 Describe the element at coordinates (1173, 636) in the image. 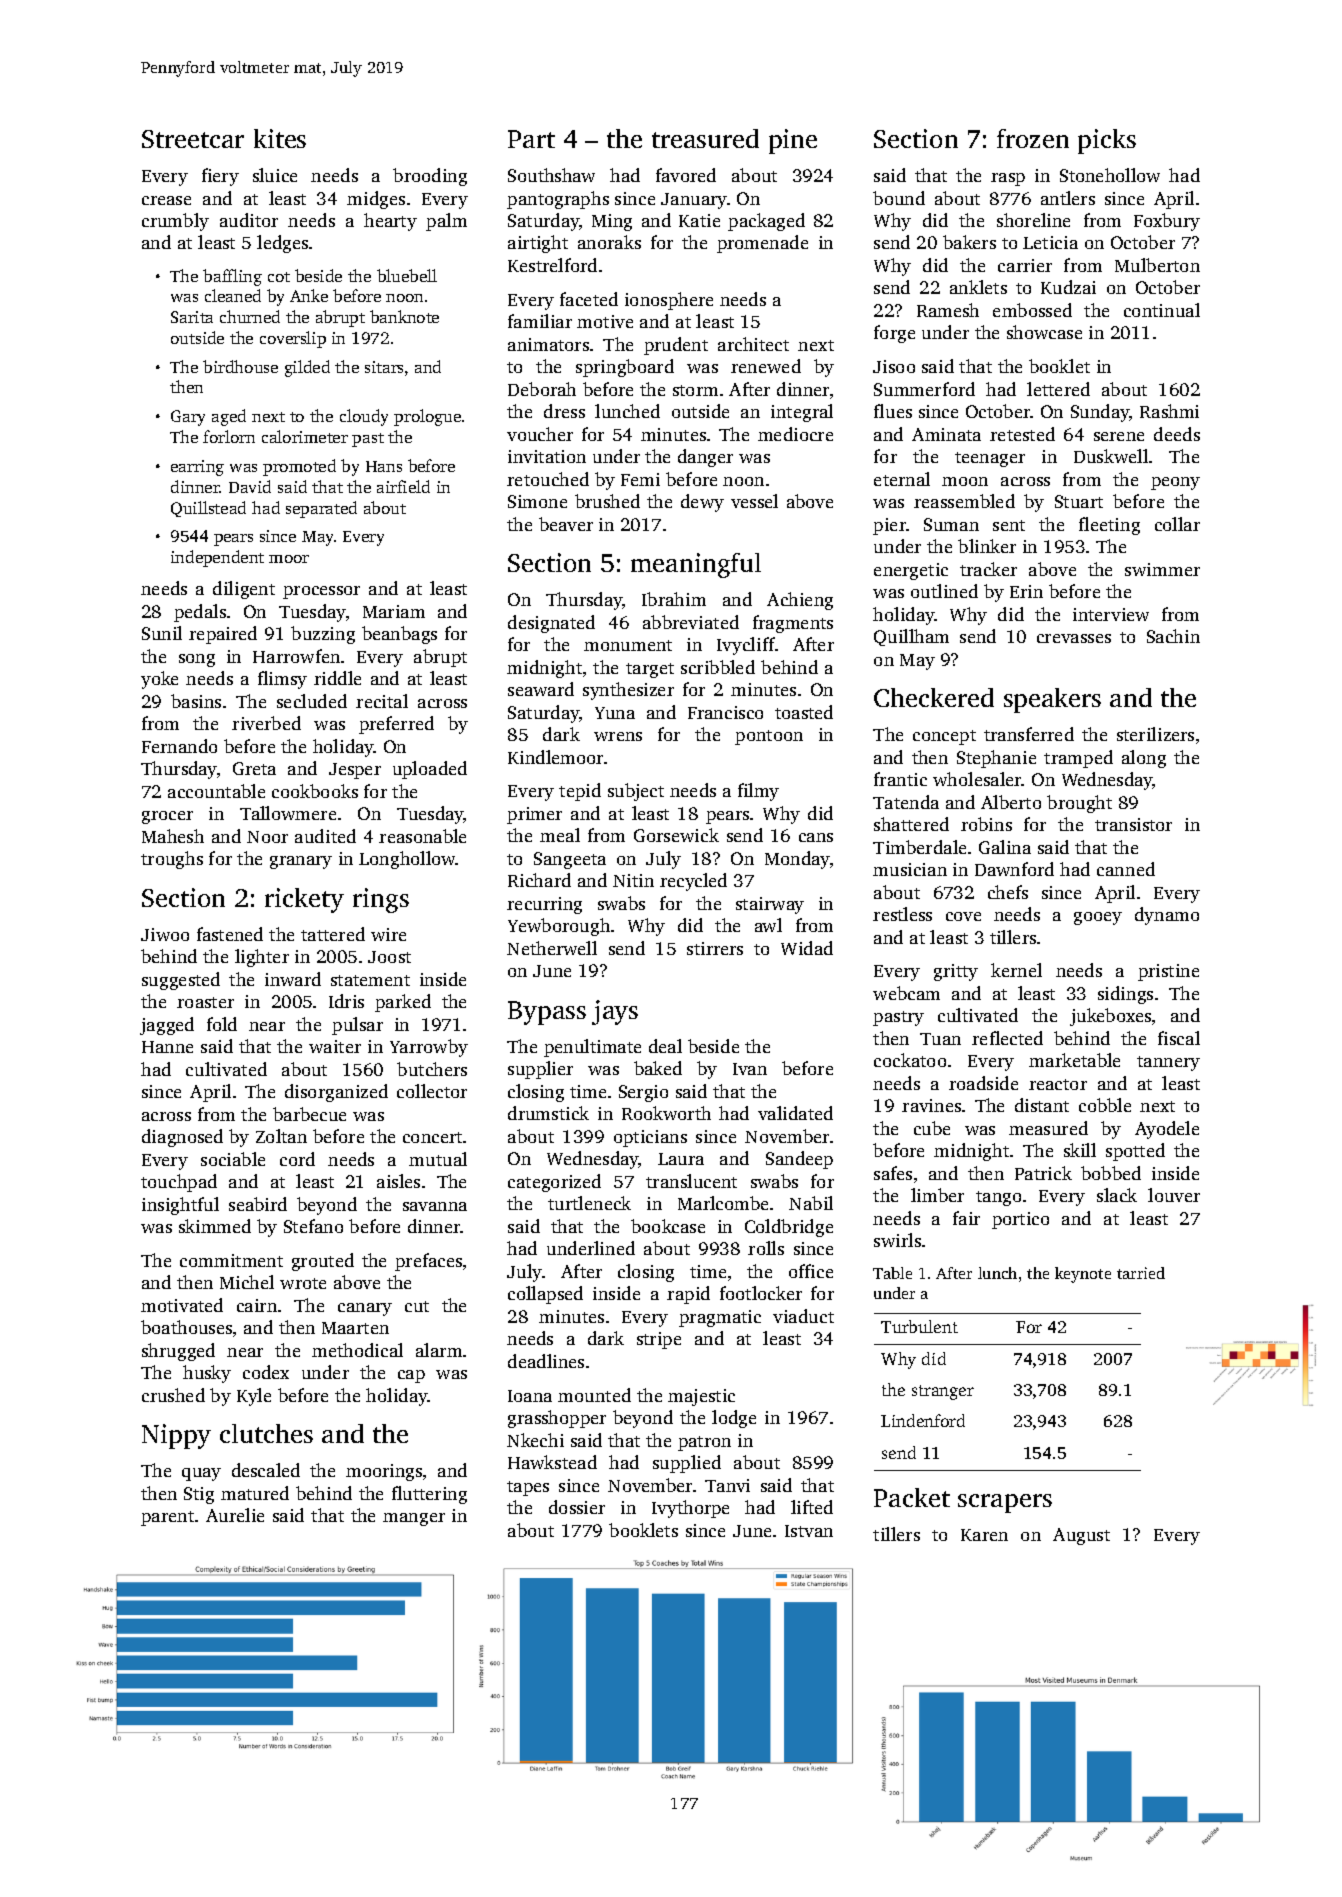

I see `Sachin` at that location.
